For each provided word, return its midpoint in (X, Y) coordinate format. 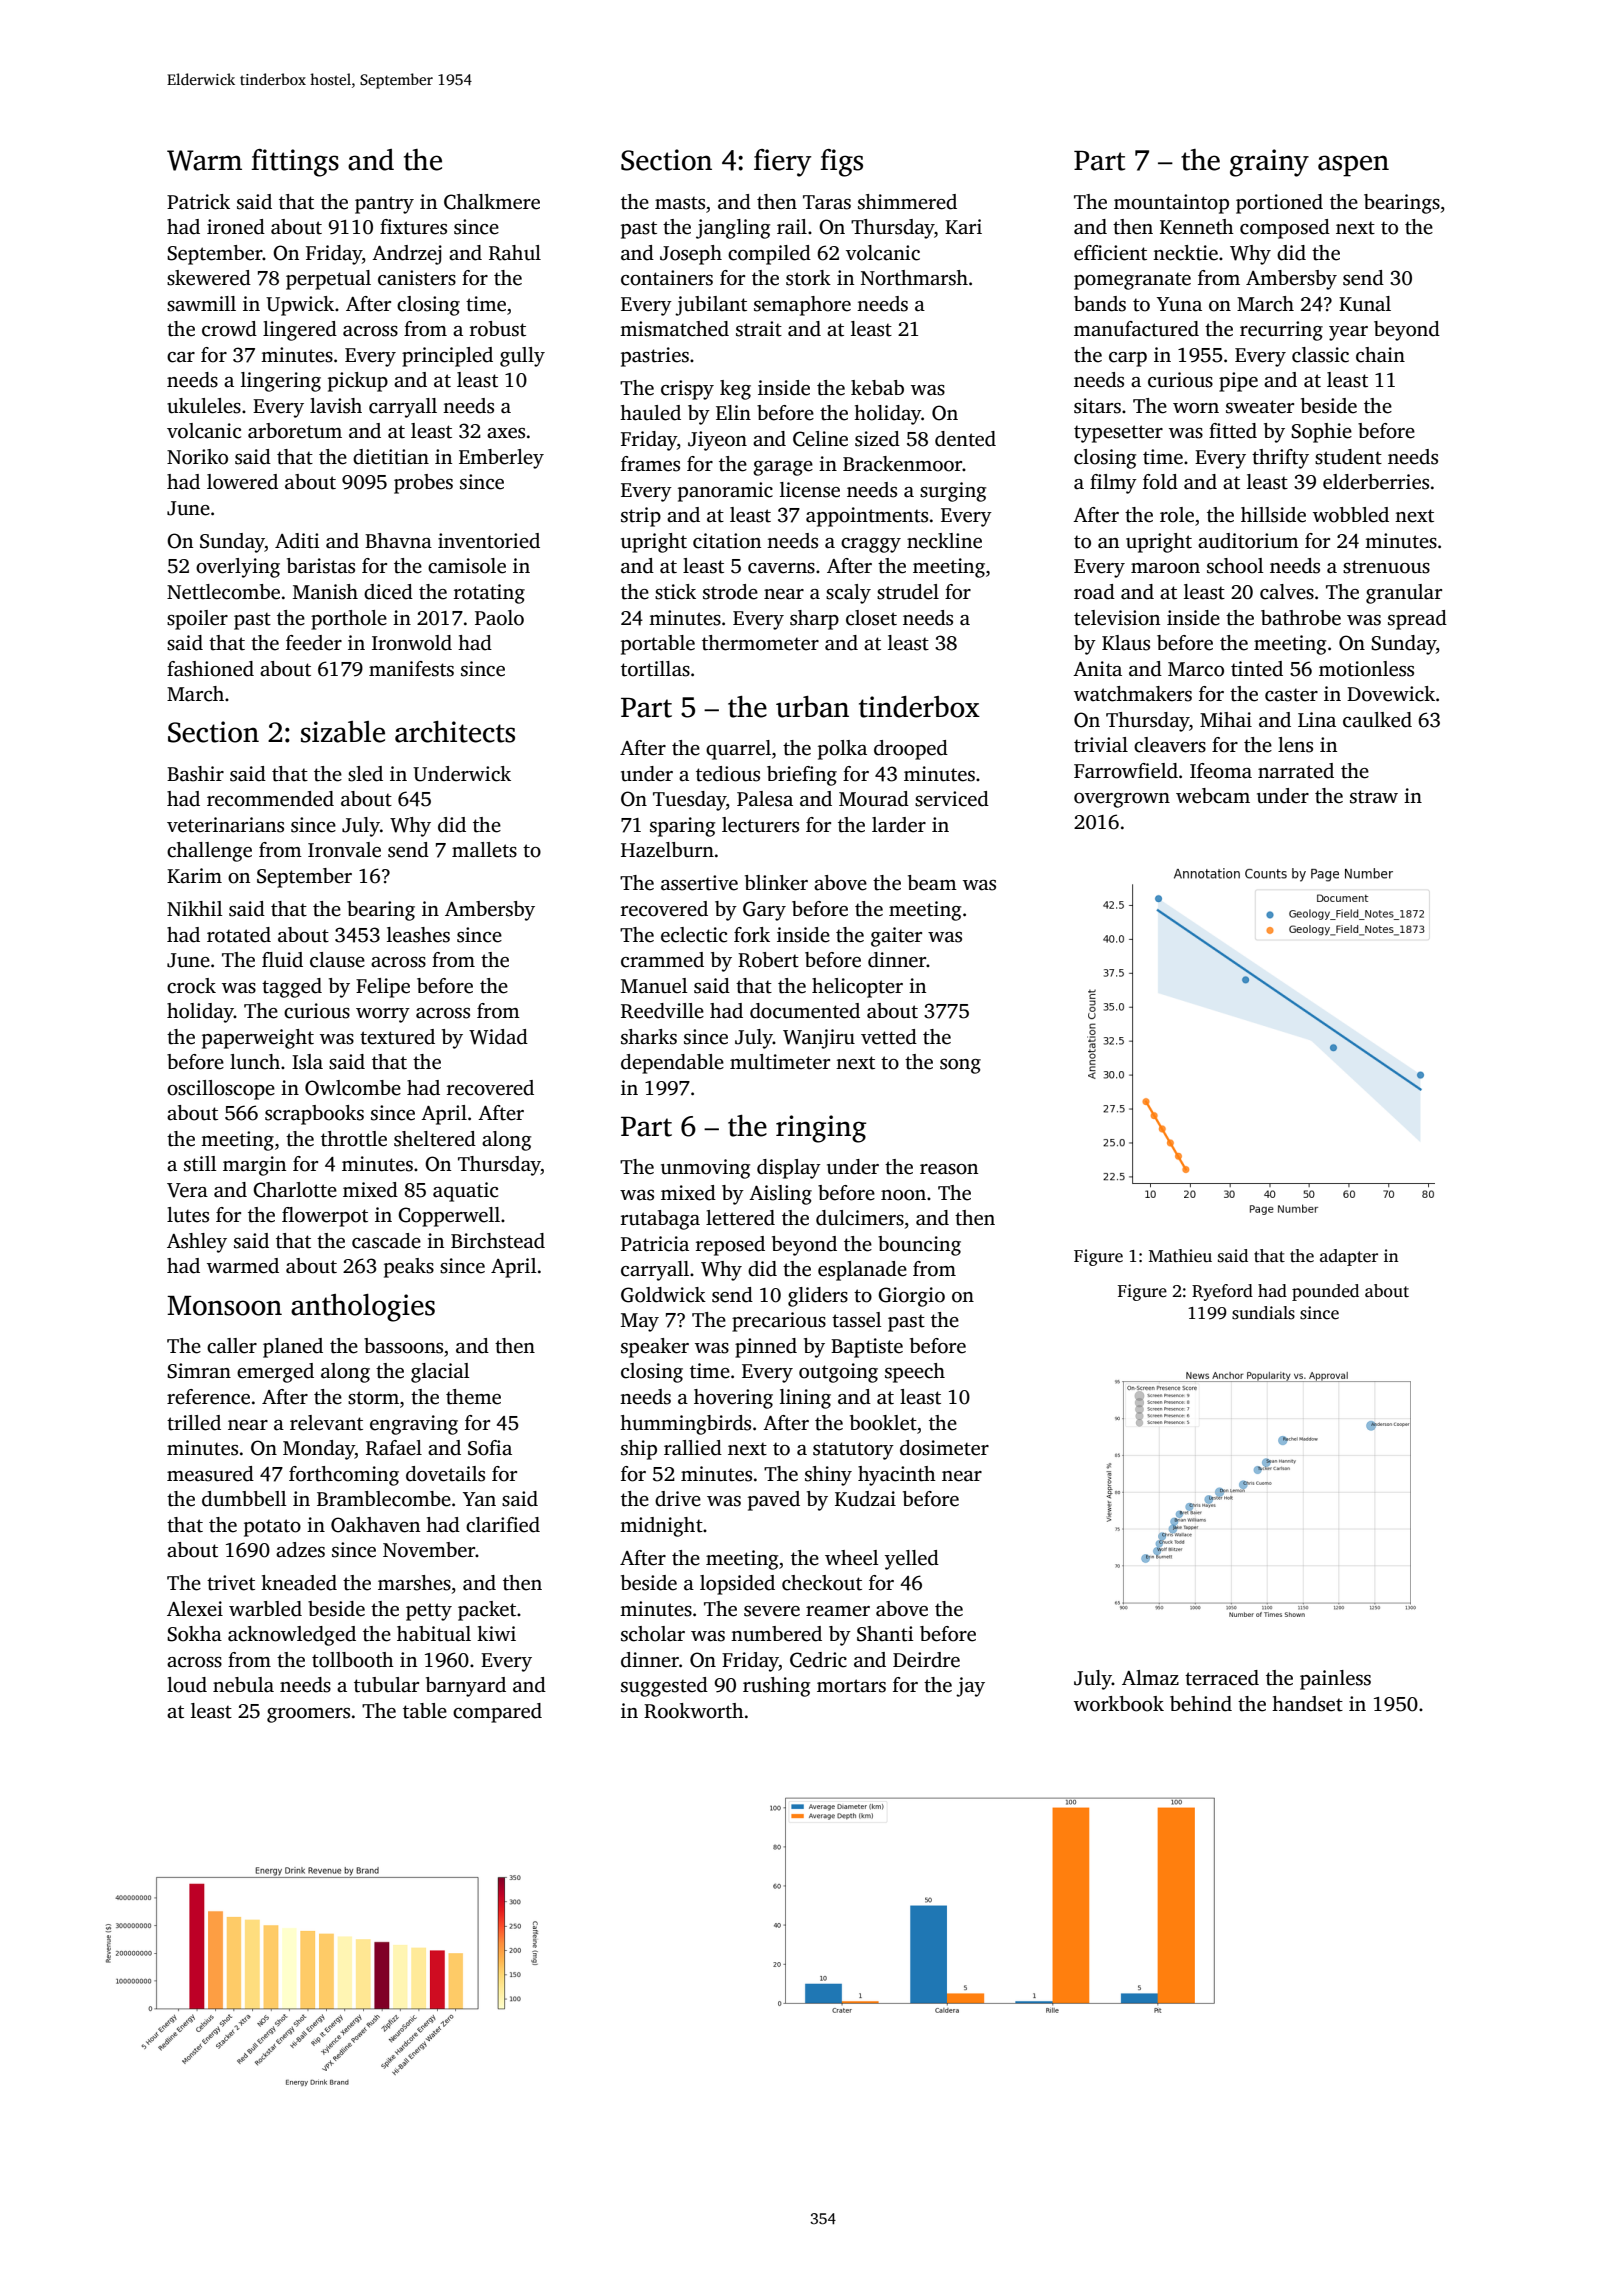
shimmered (907, 202)
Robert (768, 960)
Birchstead (498, 1241)
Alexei (195, 1609)
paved (774, 1501)
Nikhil (195, 908)
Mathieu (1180, 1256)
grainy (1269, 163)
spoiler (197, 620)
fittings (295, 163)
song (960, 1066)
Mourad (874, 799)
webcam (1213, 796)
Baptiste (867, 1348)
